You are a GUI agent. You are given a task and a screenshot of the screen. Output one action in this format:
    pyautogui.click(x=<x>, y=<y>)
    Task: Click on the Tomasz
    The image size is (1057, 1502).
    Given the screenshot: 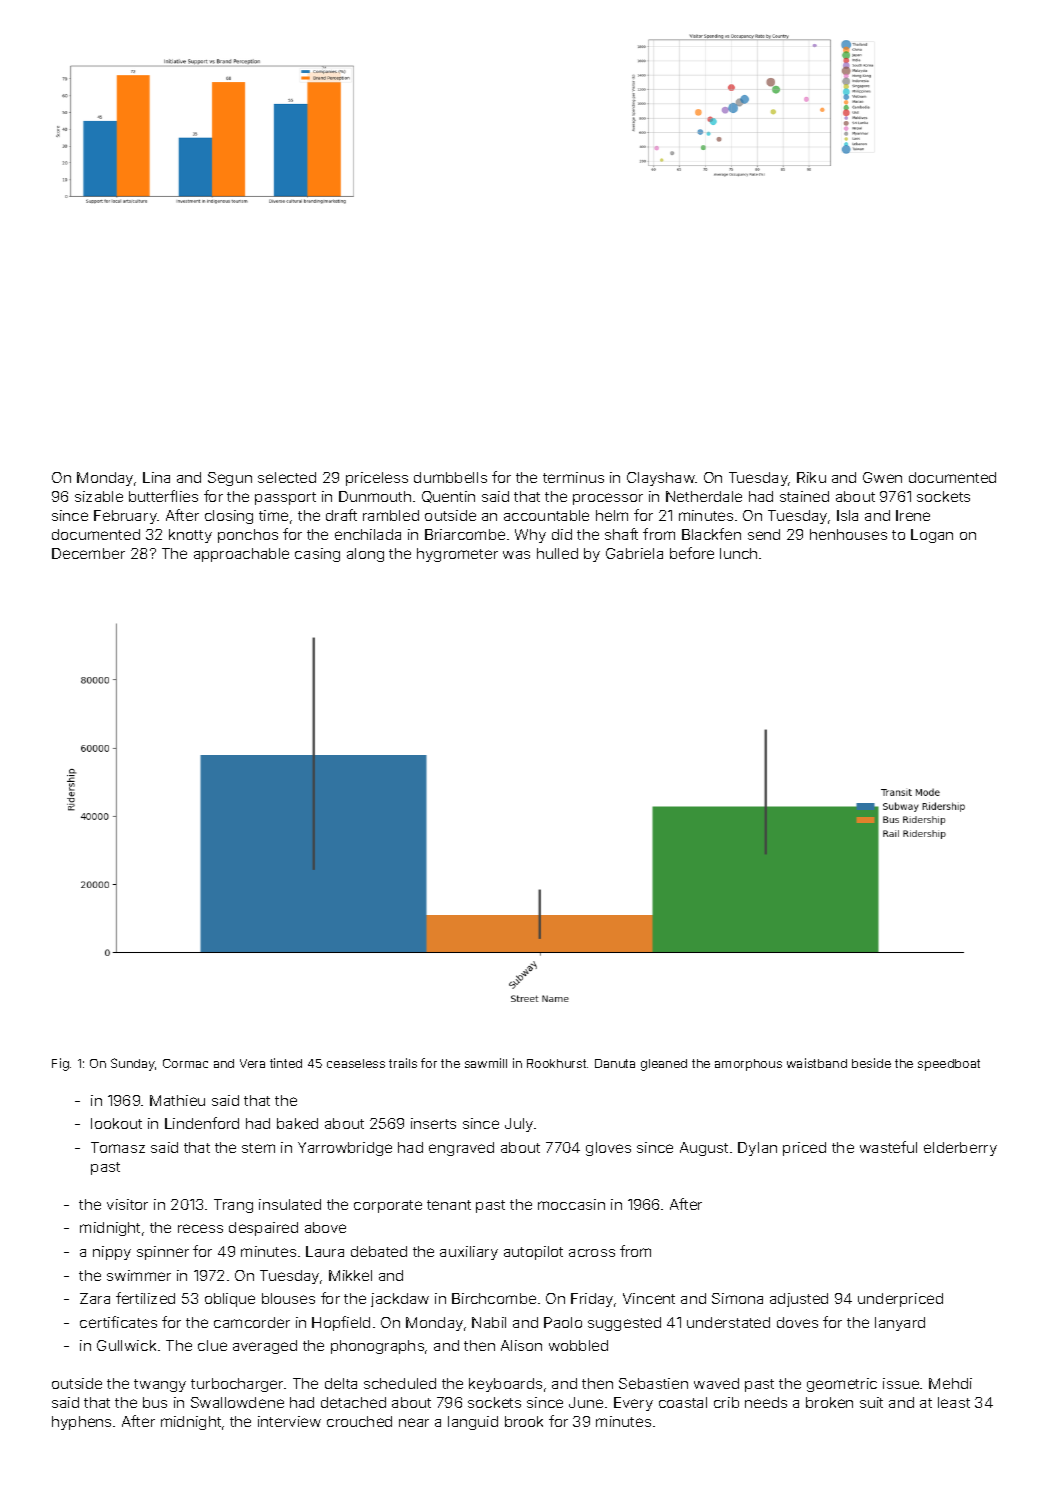 What is the action you would take?
    pyautogui.click(x=118, y=1147)
